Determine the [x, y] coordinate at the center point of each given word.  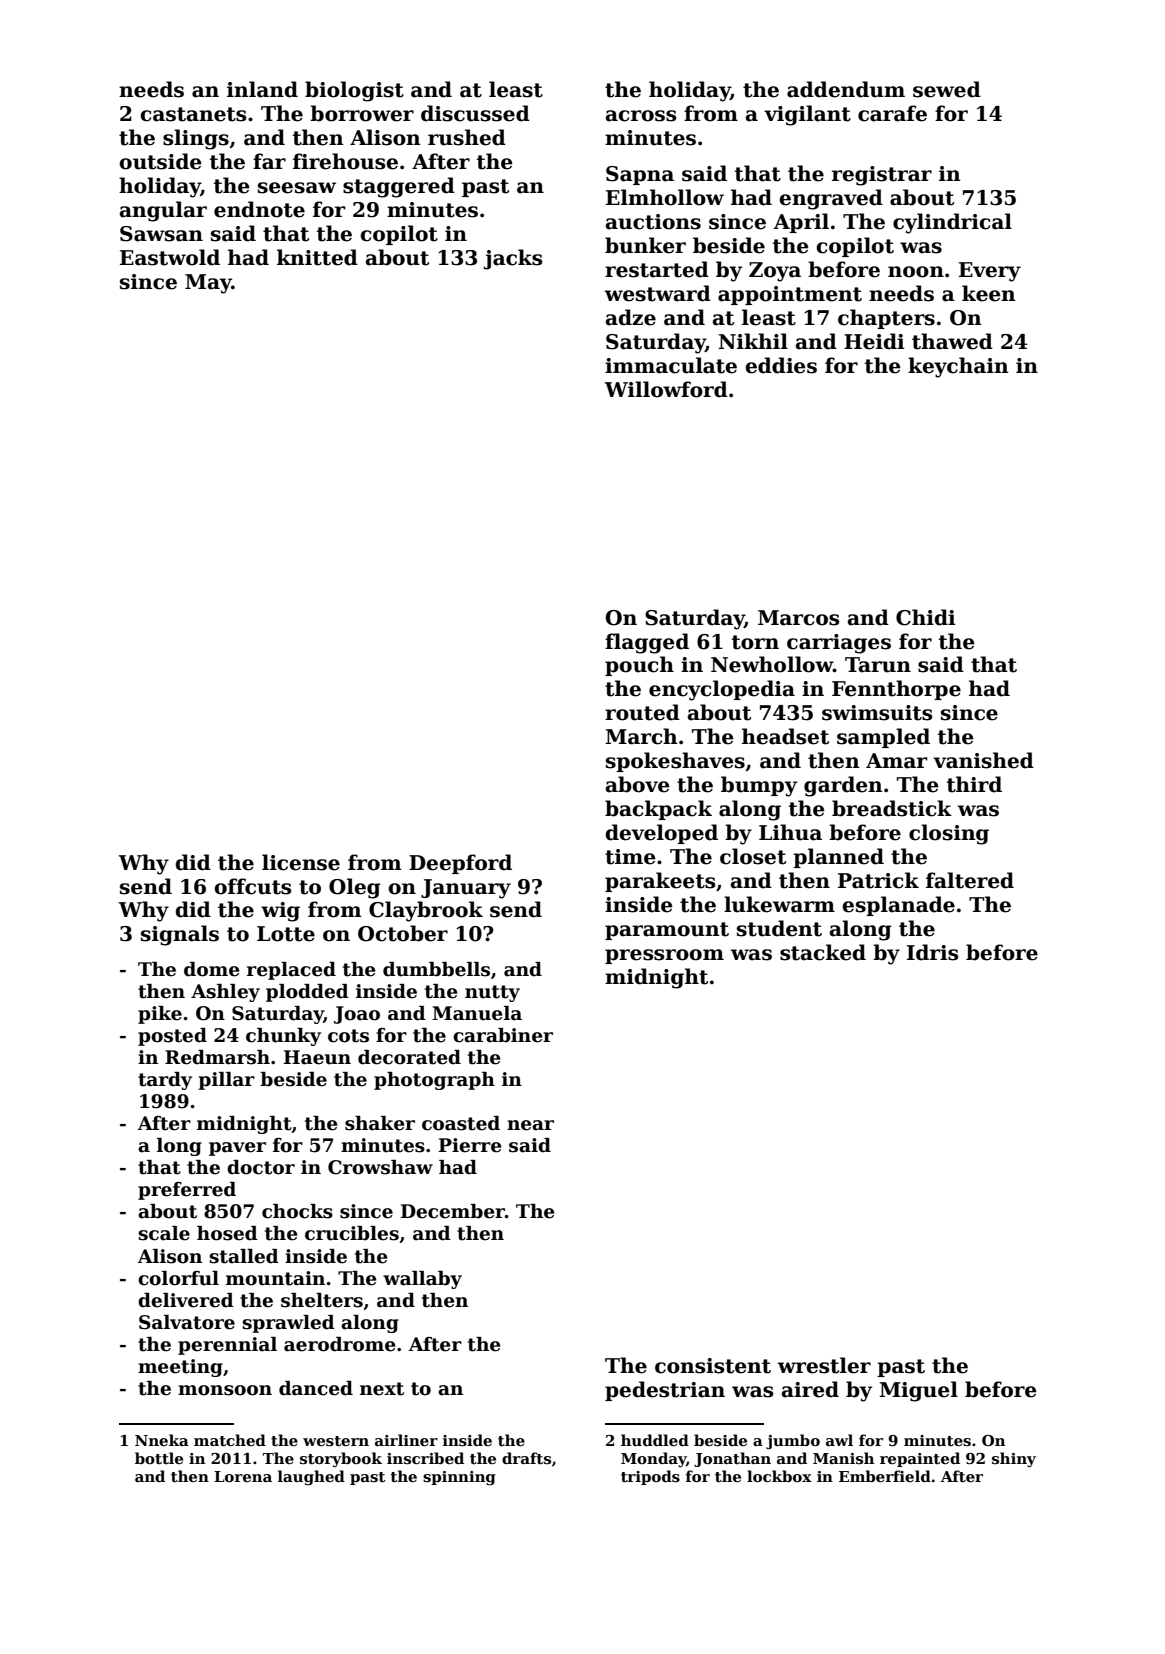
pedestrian [665, 1391]
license [301, 862]
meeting [180, 1368]
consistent [713, 1366]
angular [163, 211]
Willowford [666, 389]
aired [810, 1389]
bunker [645, 245]
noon [916, 272]
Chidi [925, 617]
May [208, 284]
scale [164, 1233]
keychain [958, 367]
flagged [647, 643]
